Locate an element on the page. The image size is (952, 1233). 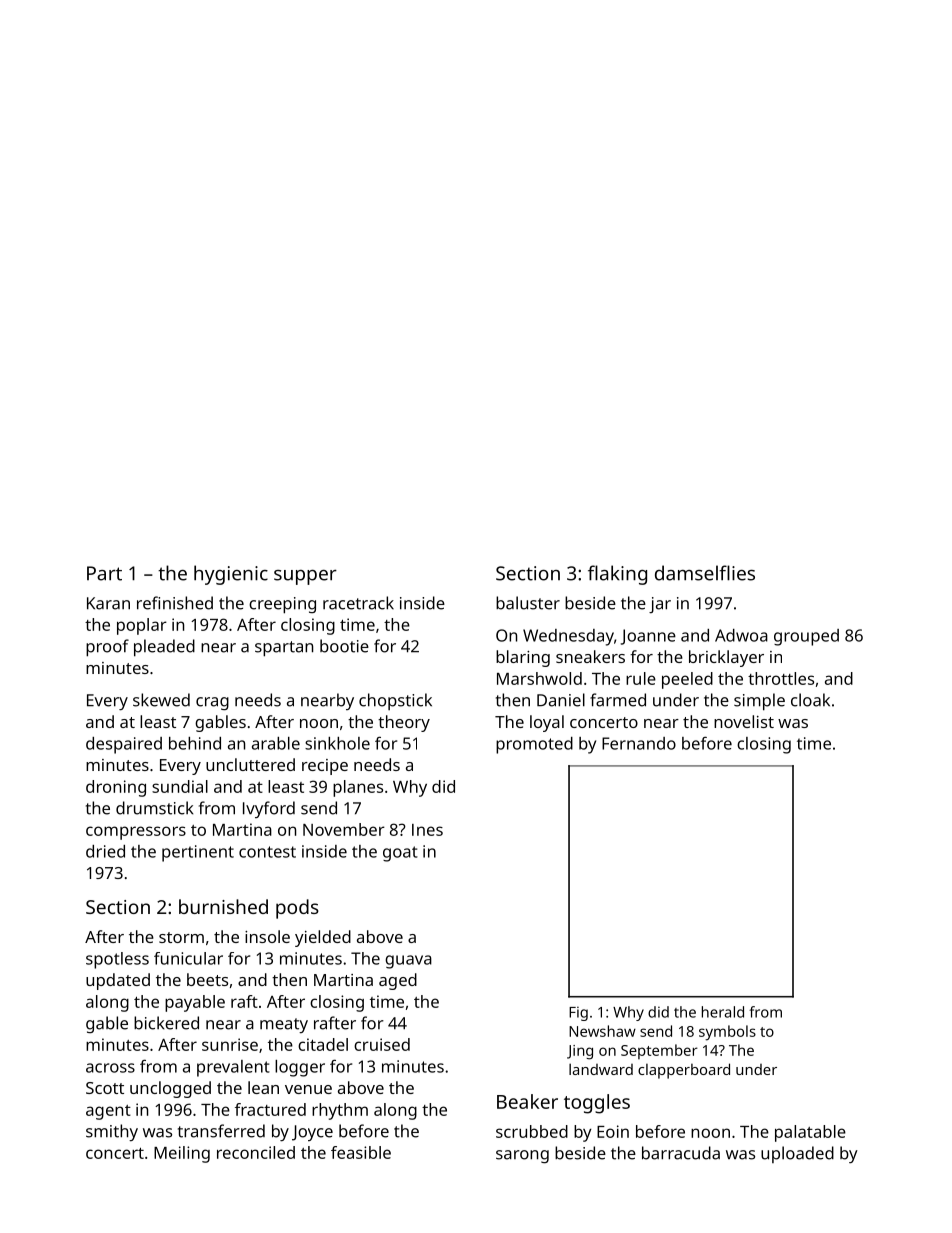
herald is located at coordinates (723, 1012).
